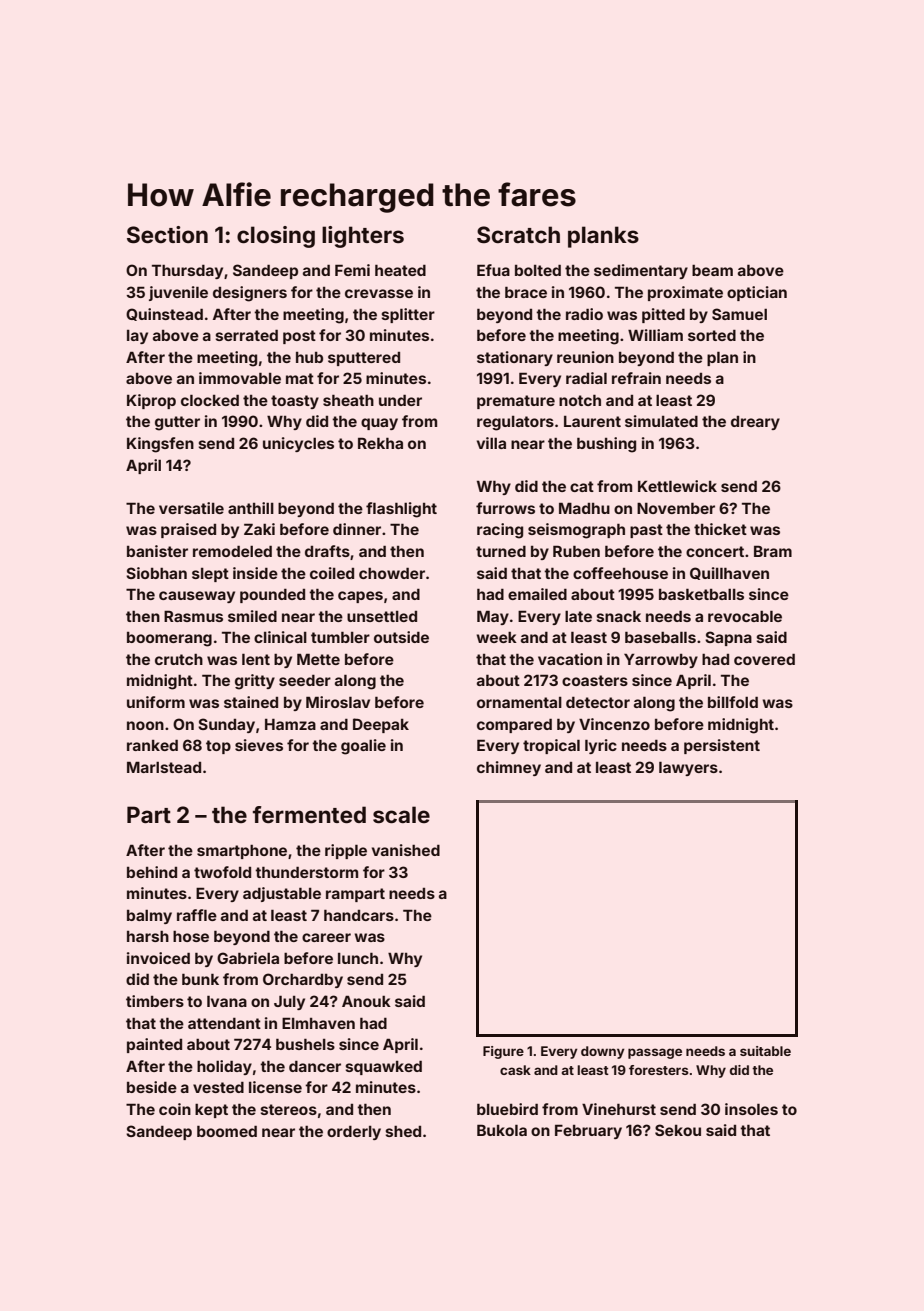  What do you see at coordinates (757, 293) in the page?
I see `optician` at bounding box center [757, 293].
